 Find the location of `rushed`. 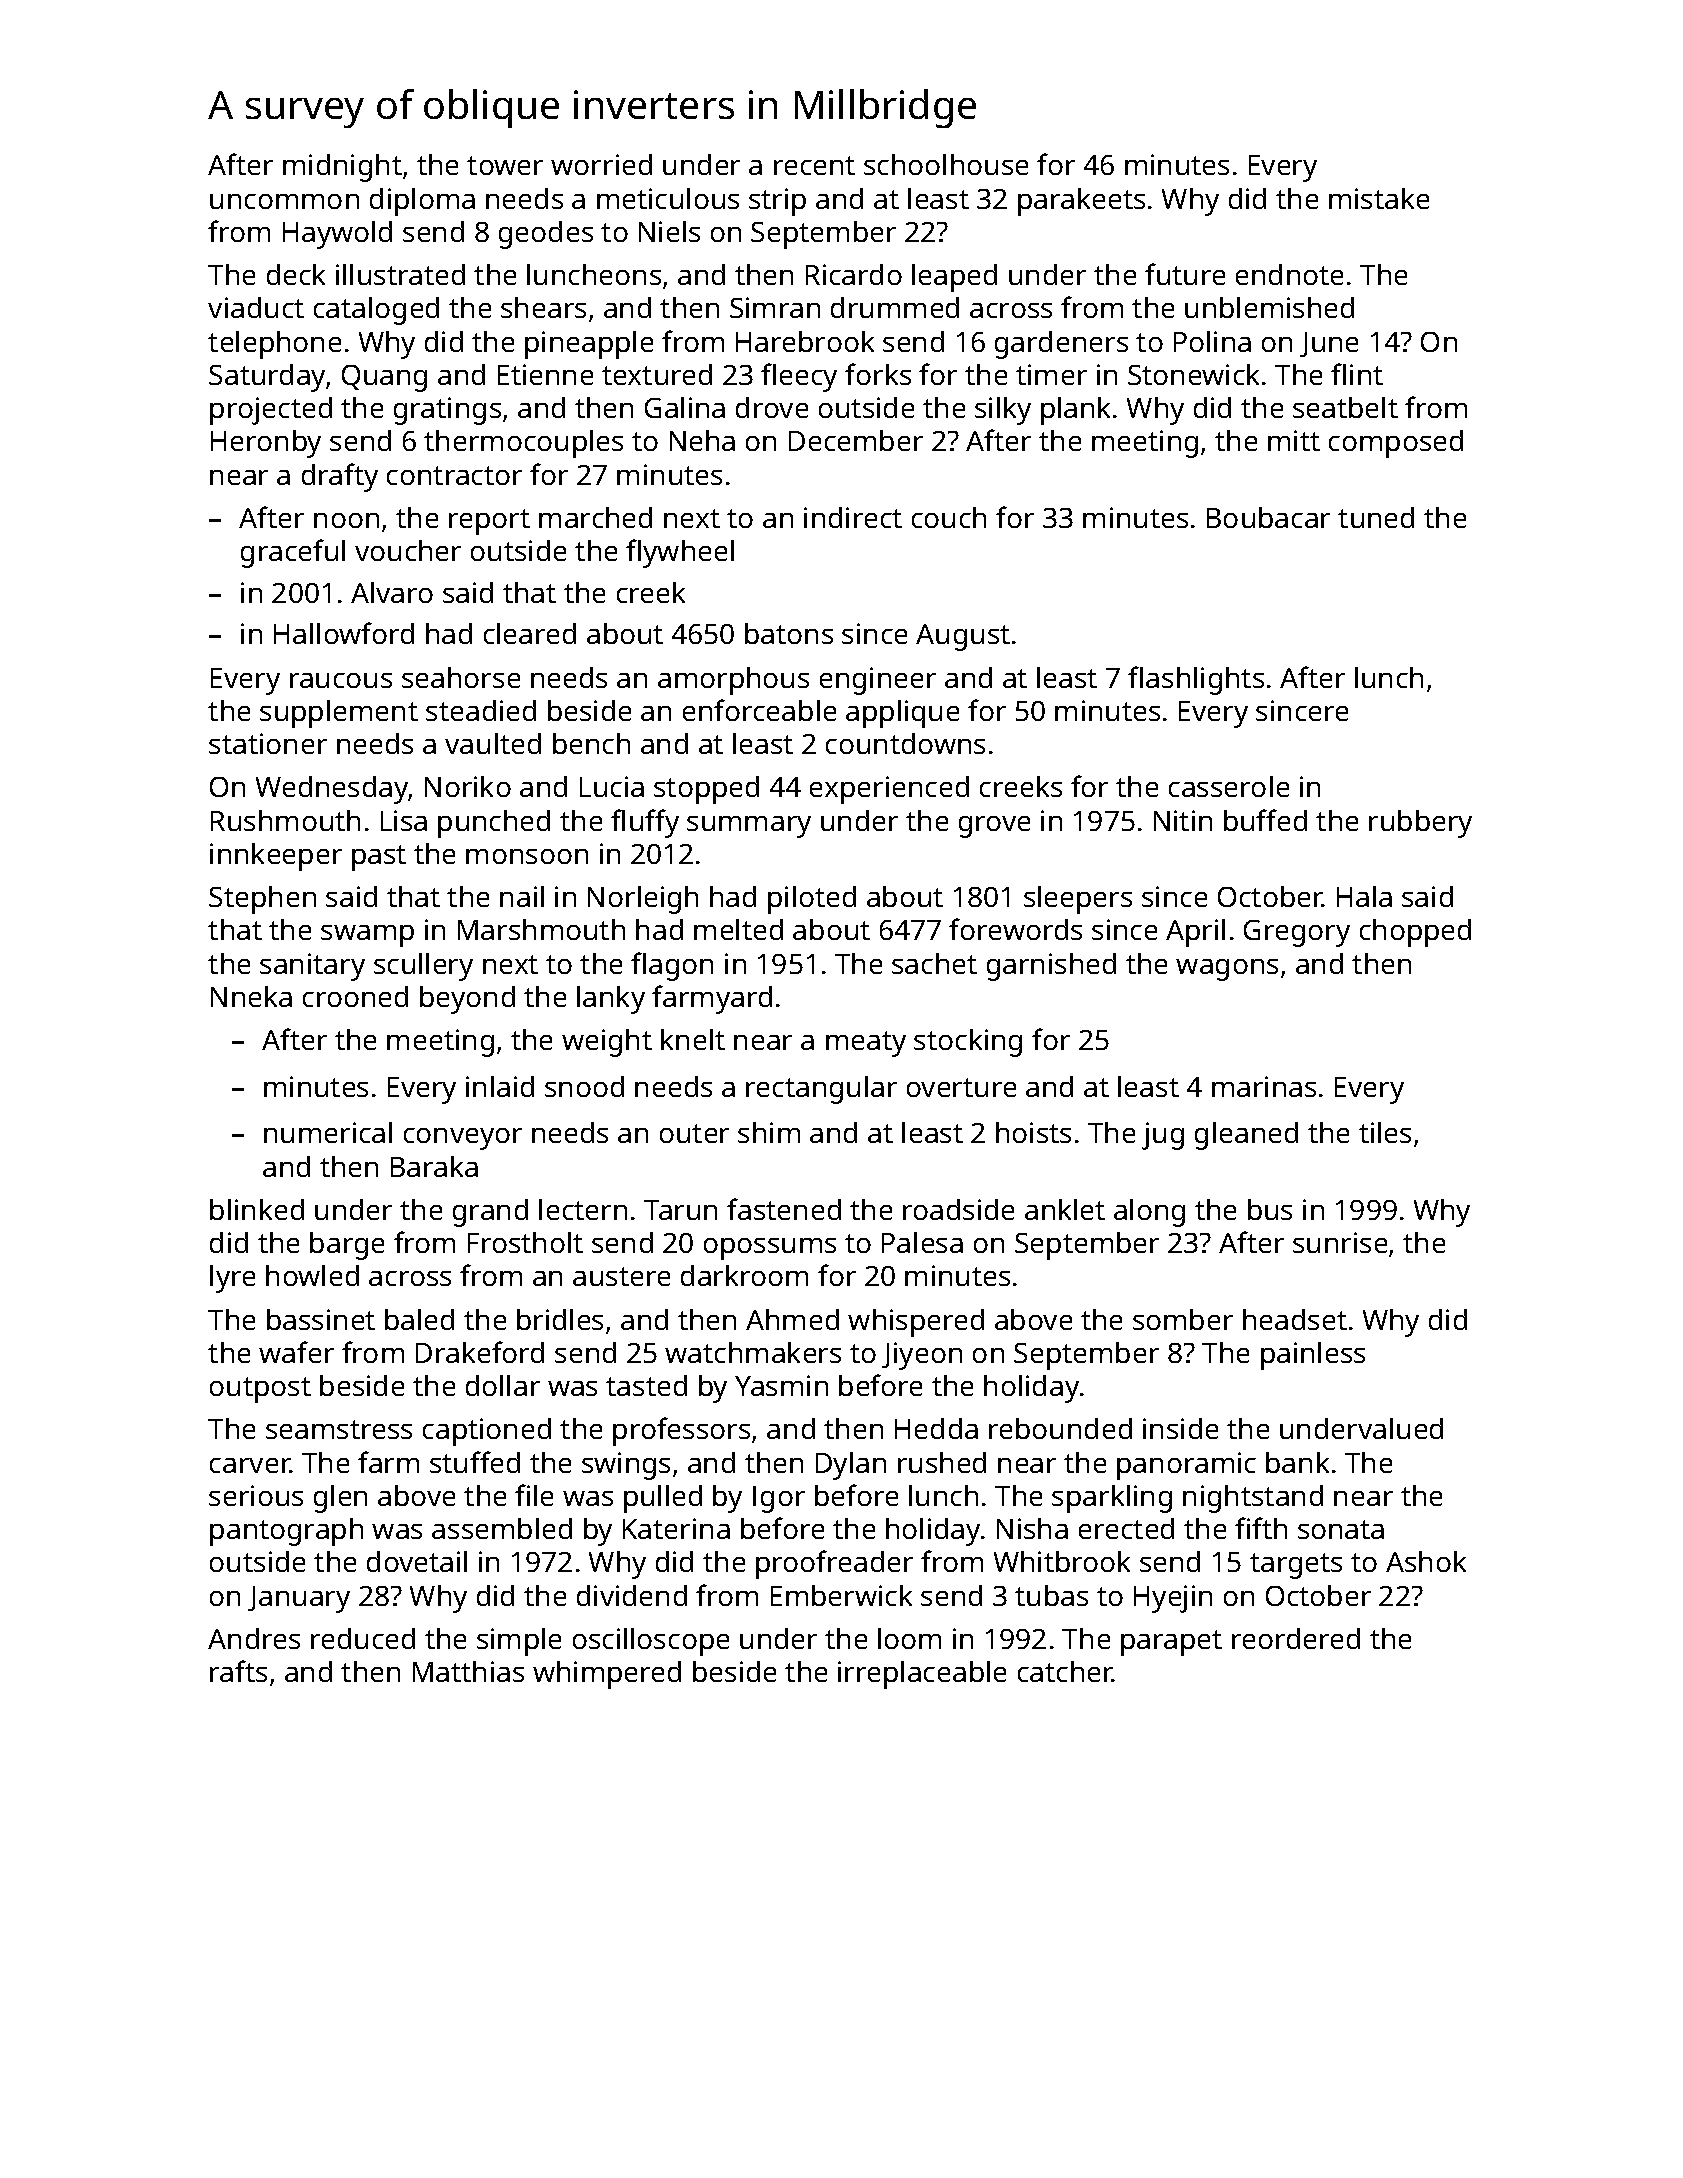

rushed is located at coordinates (942, 1462).
